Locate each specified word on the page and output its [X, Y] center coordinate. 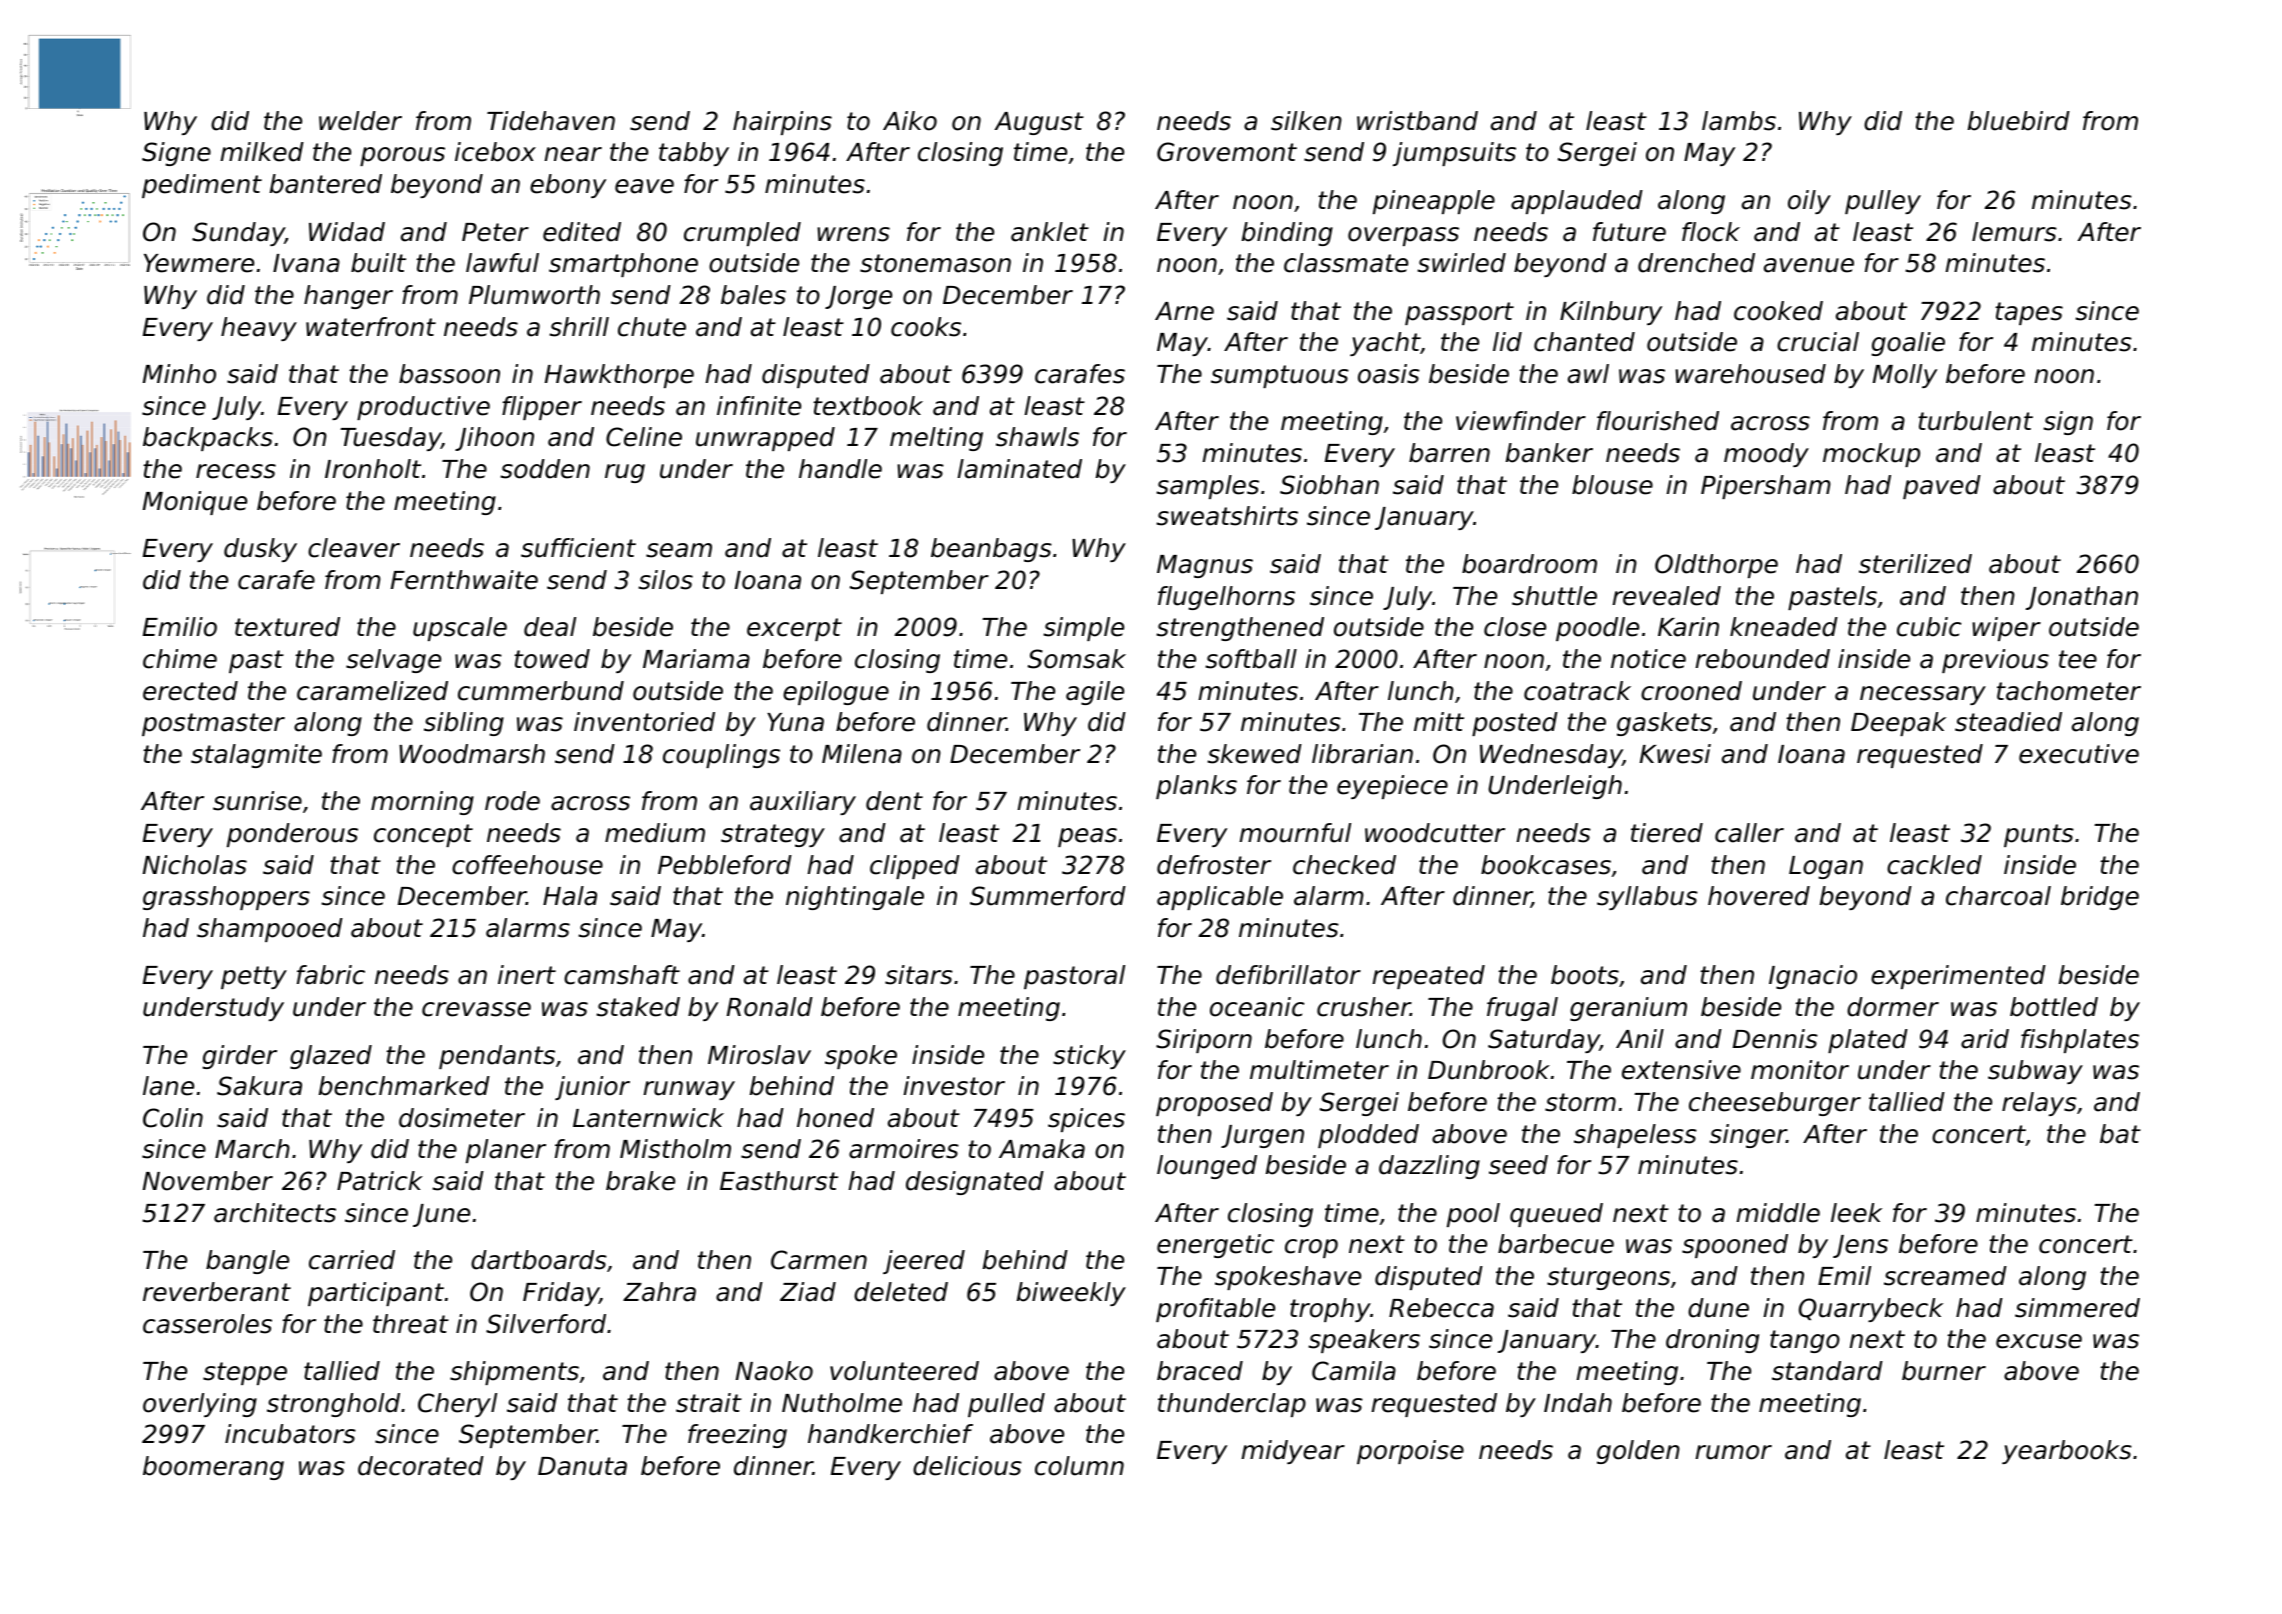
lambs [1739, 121]
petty [254, 977]
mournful [1295, 833]
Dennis [1775, 1039]
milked [262, 152]
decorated [421, 1466]
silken [1306, 121]
